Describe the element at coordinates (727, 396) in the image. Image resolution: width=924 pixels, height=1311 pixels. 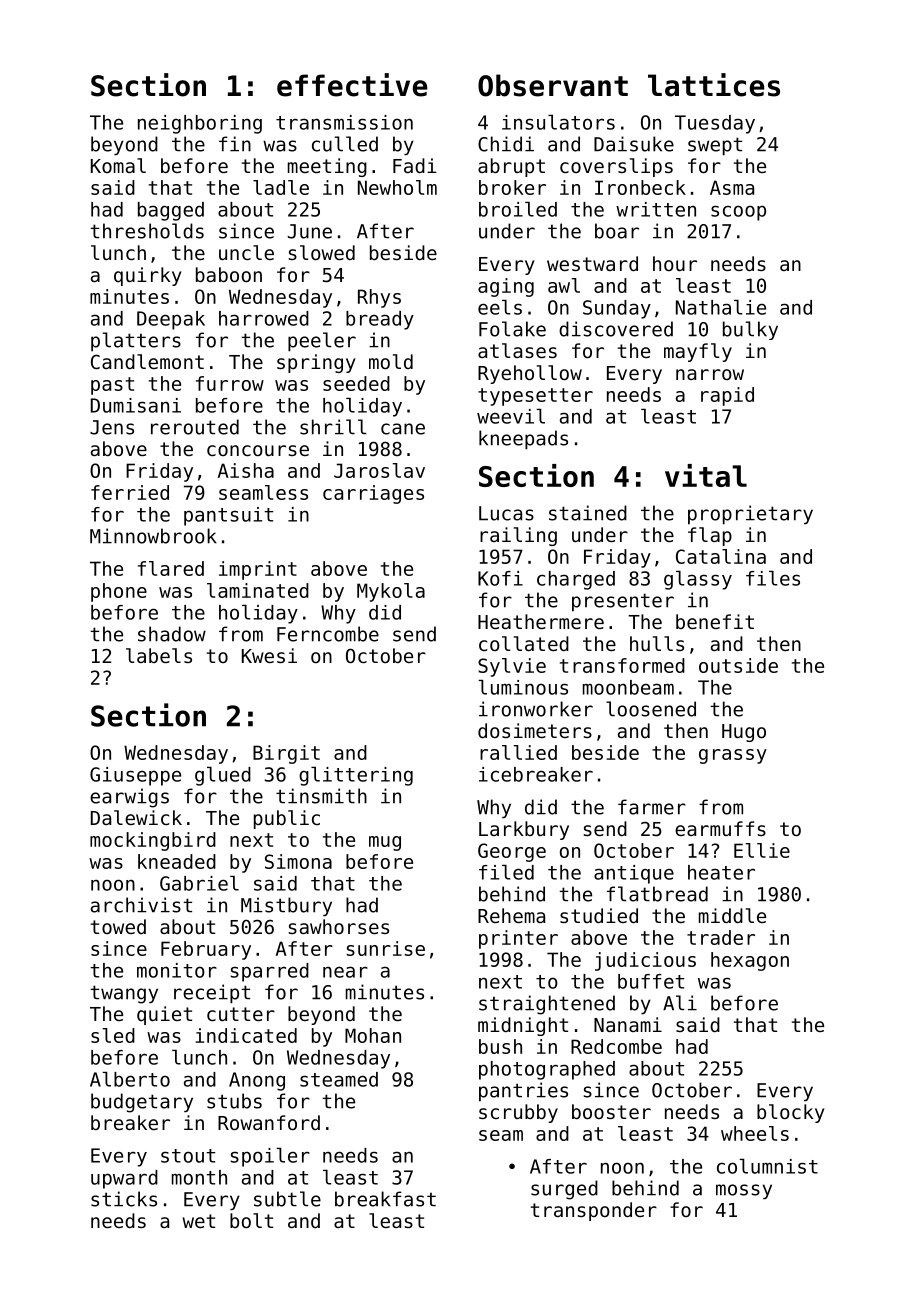
I see `rapid` at that location.
